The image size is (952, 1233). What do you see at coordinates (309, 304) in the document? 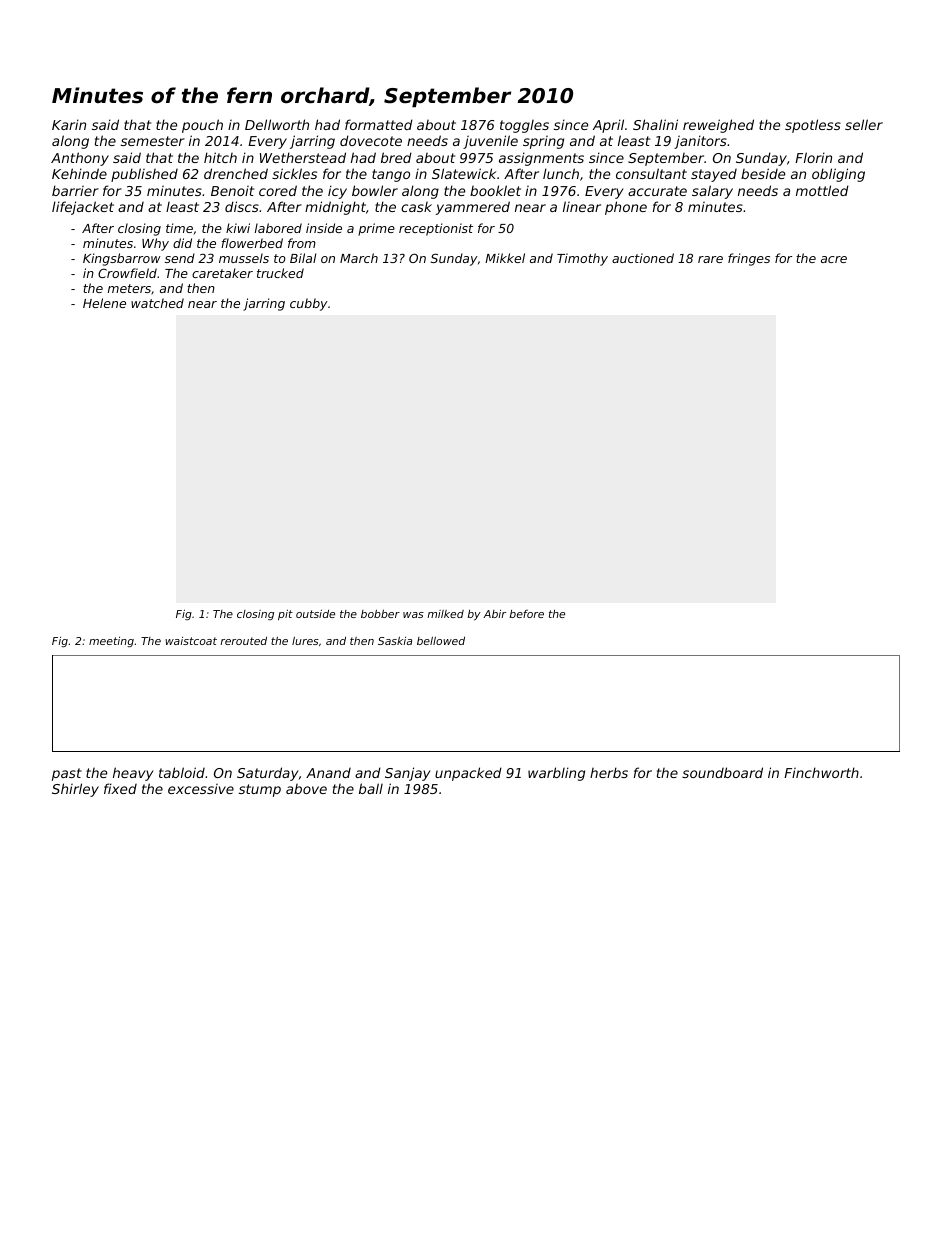
I see `cubby` at bounding box center [309, 304].
